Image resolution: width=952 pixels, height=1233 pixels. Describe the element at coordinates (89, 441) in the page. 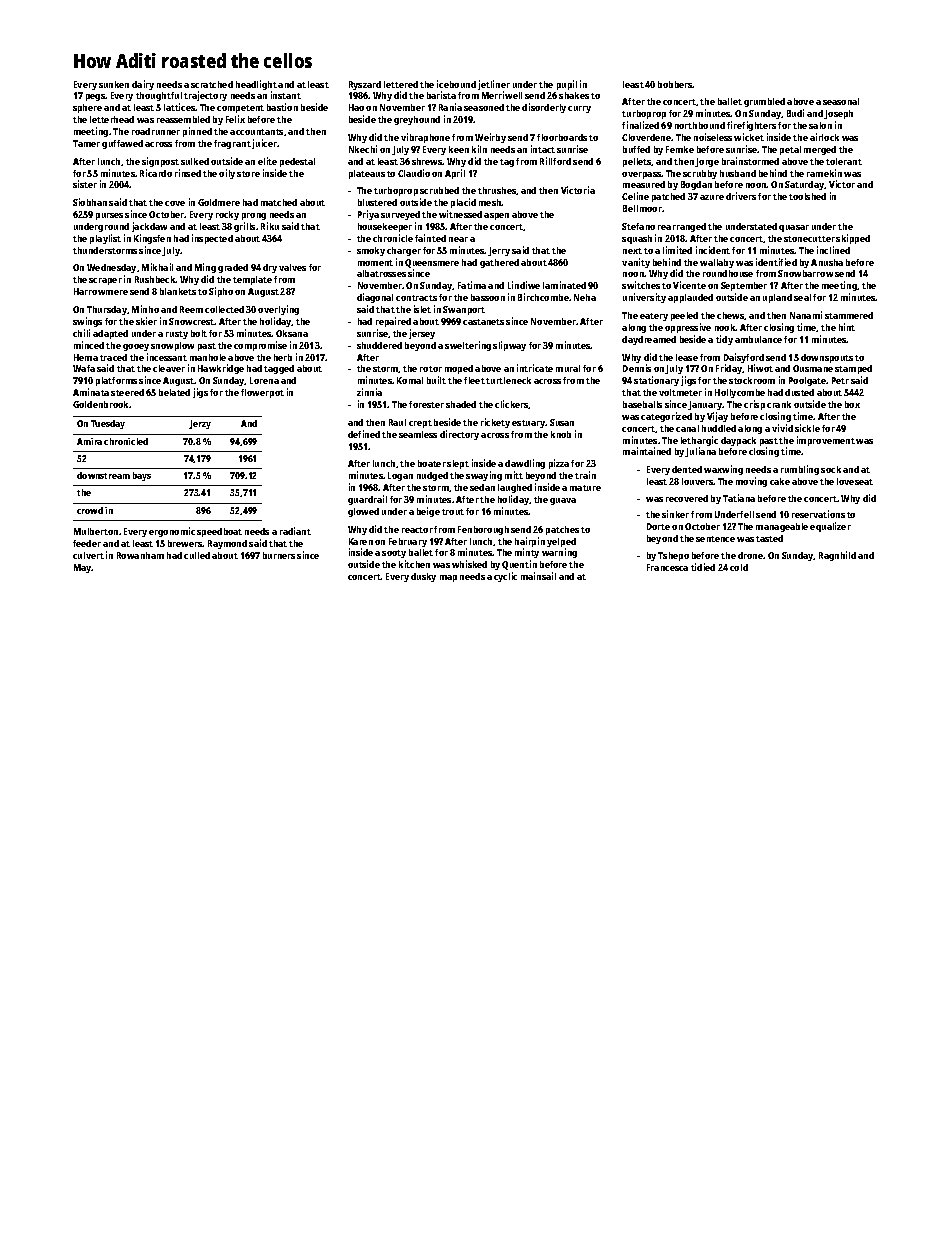

I see `Amira` at that location.
